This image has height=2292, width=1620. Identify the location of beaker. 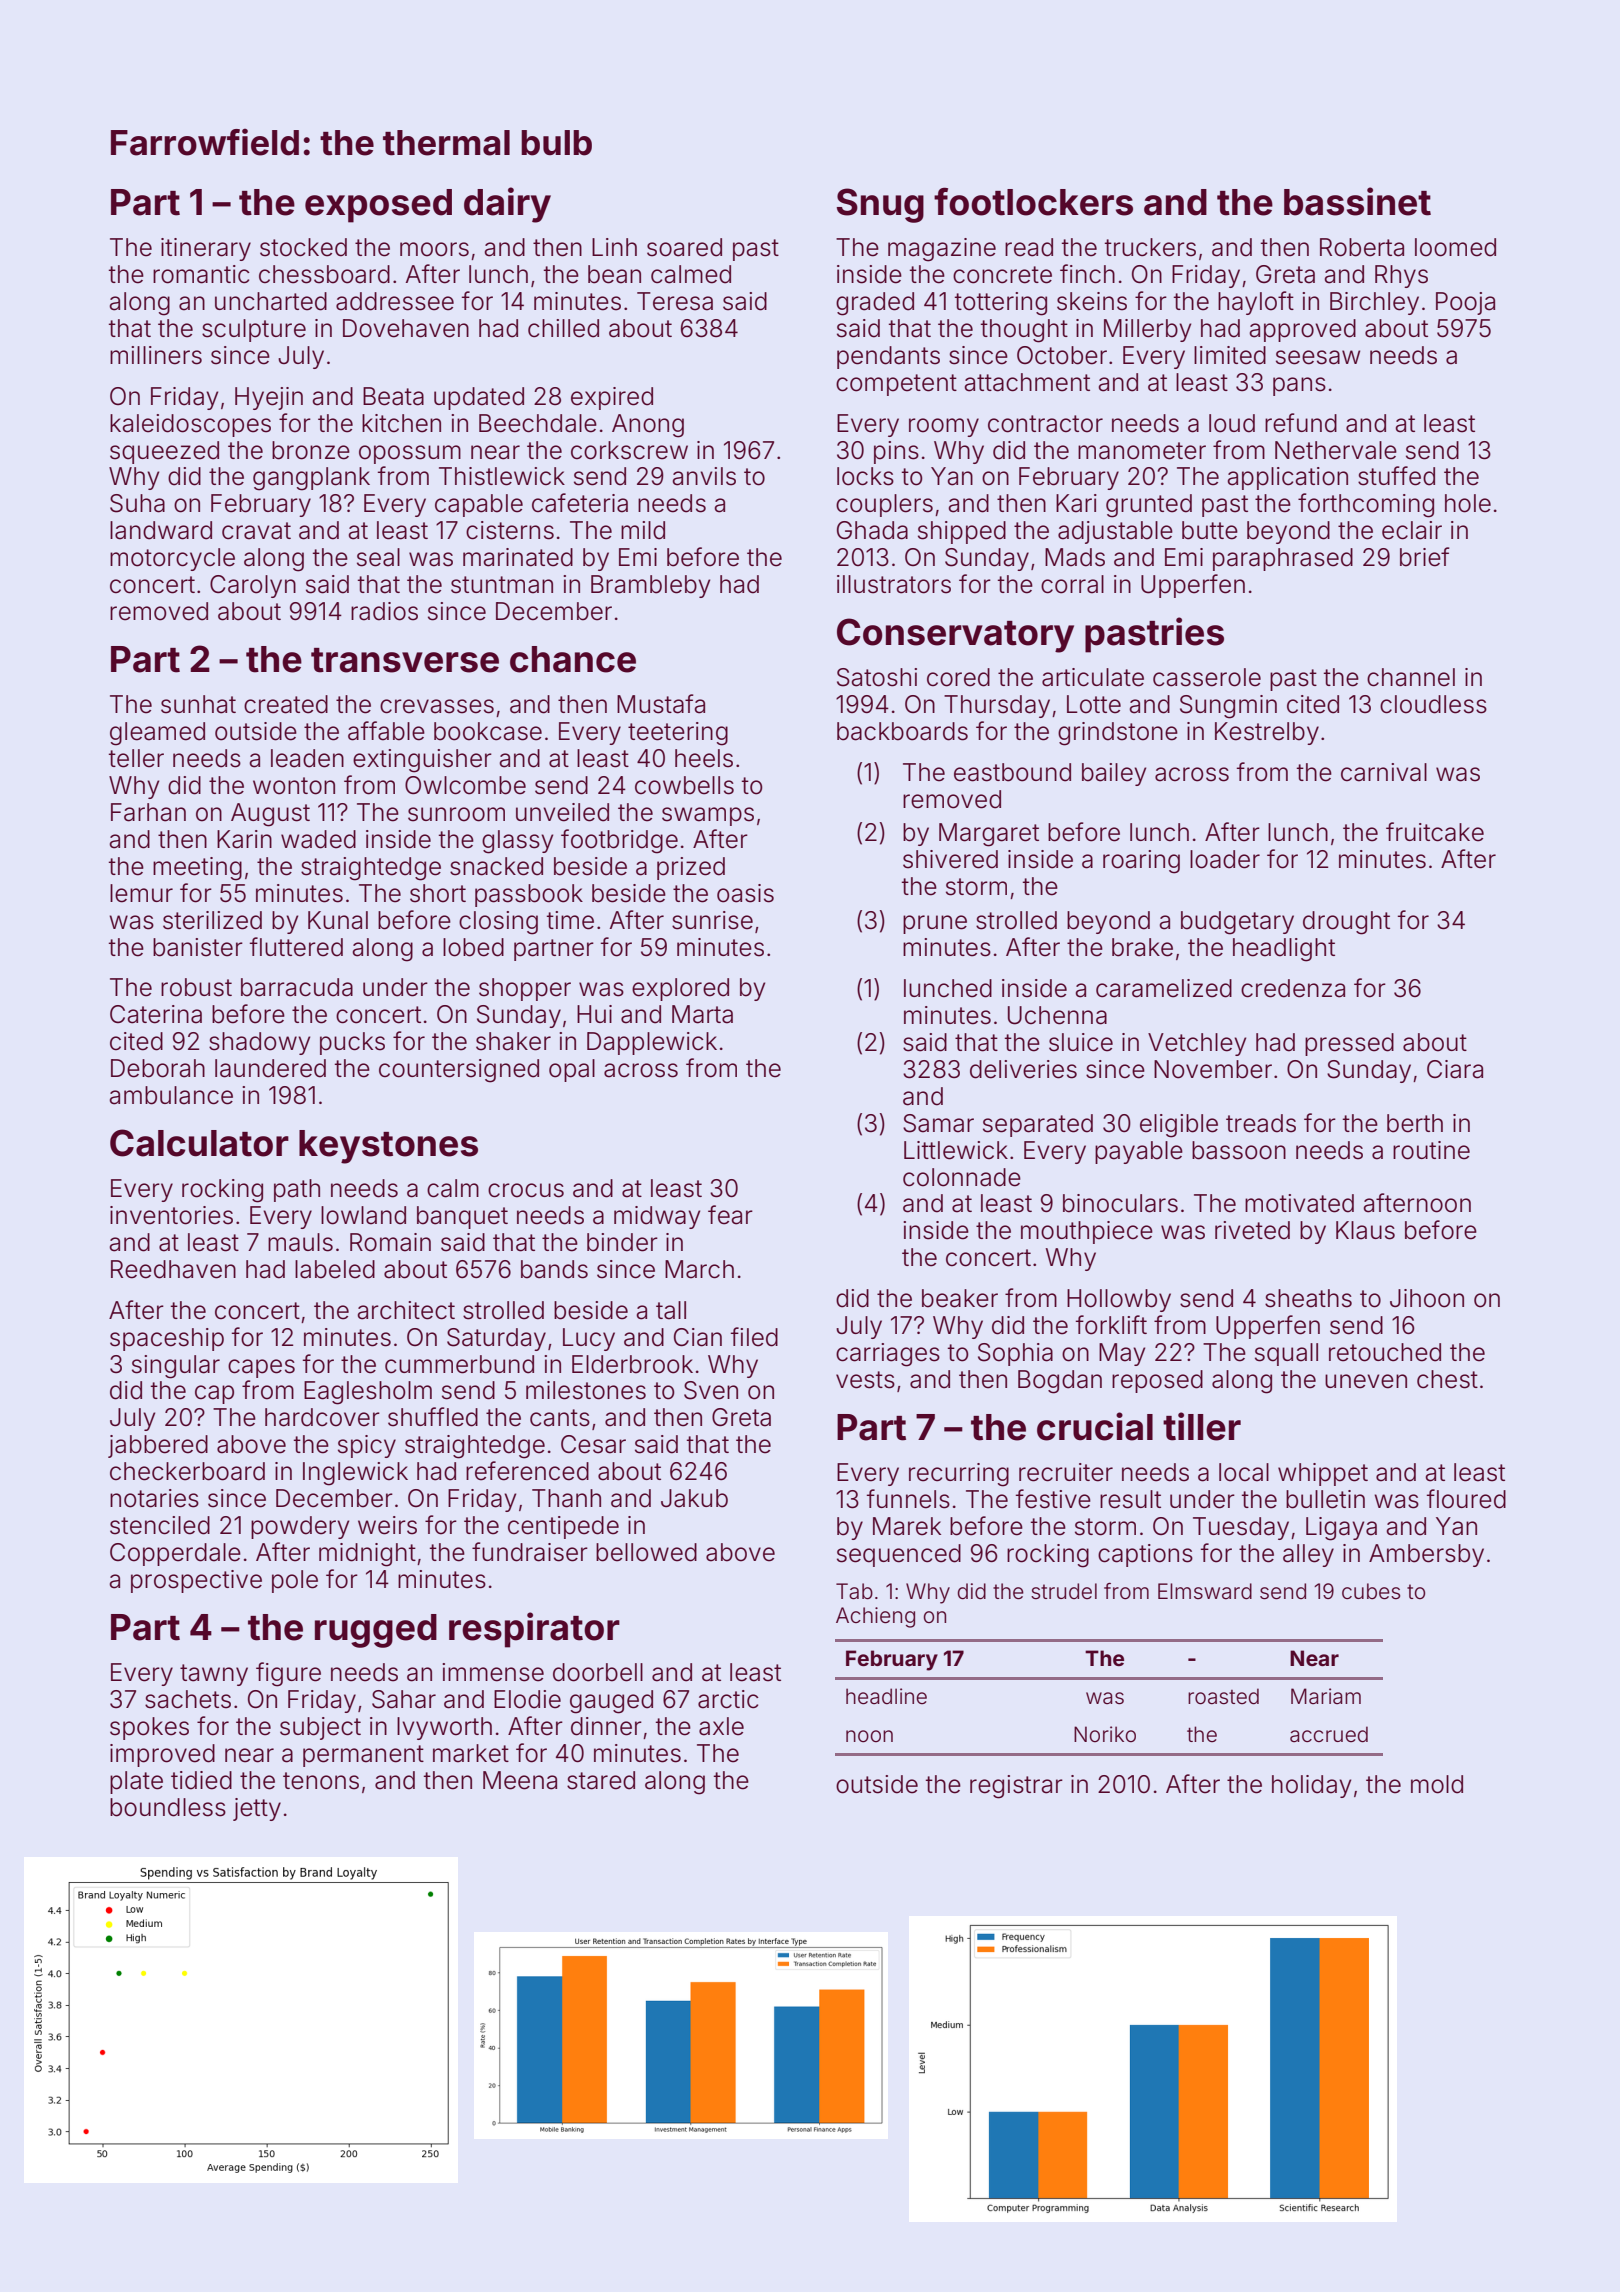
(960, 1298).
